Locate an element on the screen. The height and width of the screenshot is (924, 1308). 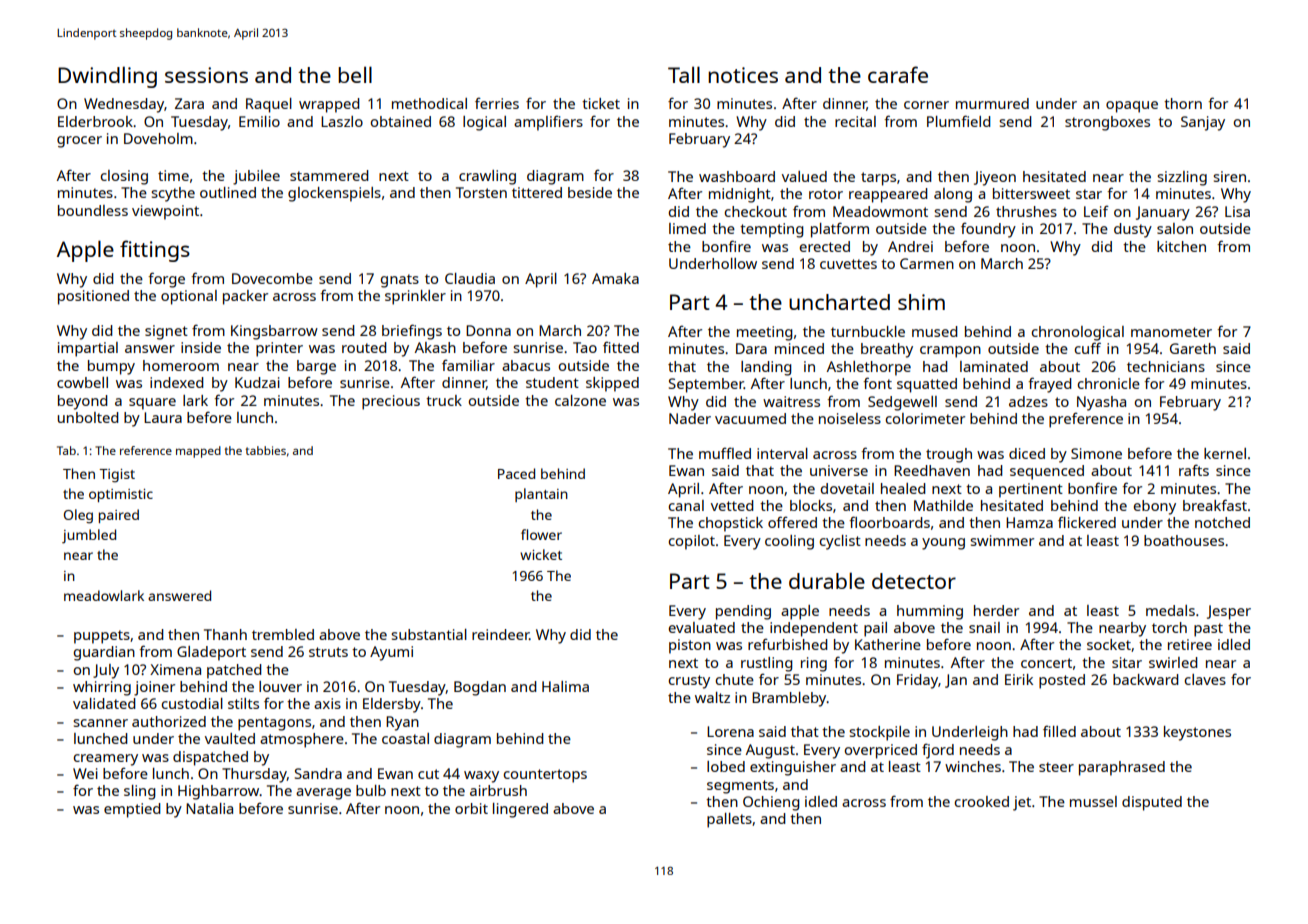
boathouses is located at coordinates (1184, 540).
